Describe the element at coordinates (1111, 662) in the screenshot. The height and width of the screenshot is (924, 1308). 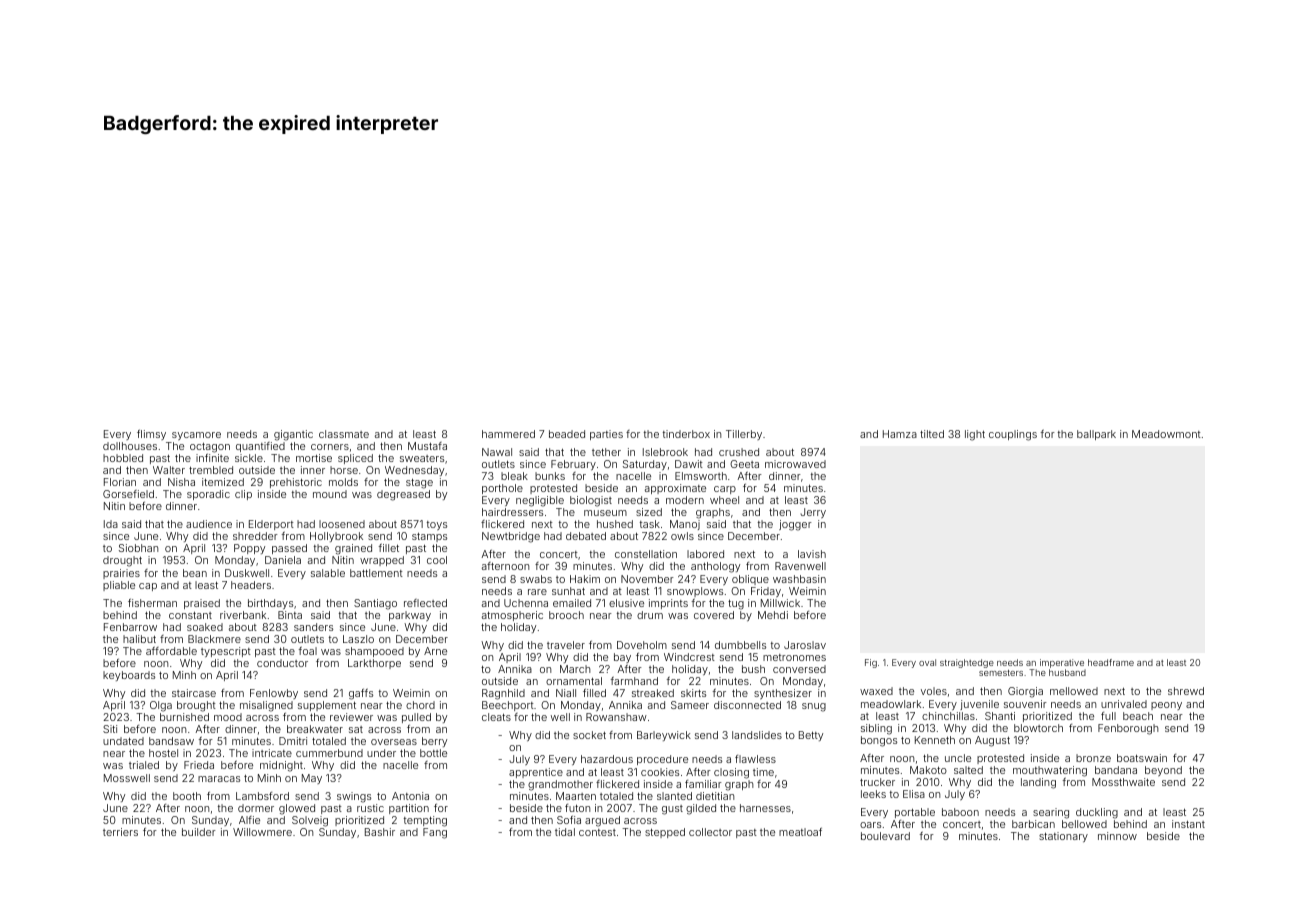
I see `headframe` at that location.
